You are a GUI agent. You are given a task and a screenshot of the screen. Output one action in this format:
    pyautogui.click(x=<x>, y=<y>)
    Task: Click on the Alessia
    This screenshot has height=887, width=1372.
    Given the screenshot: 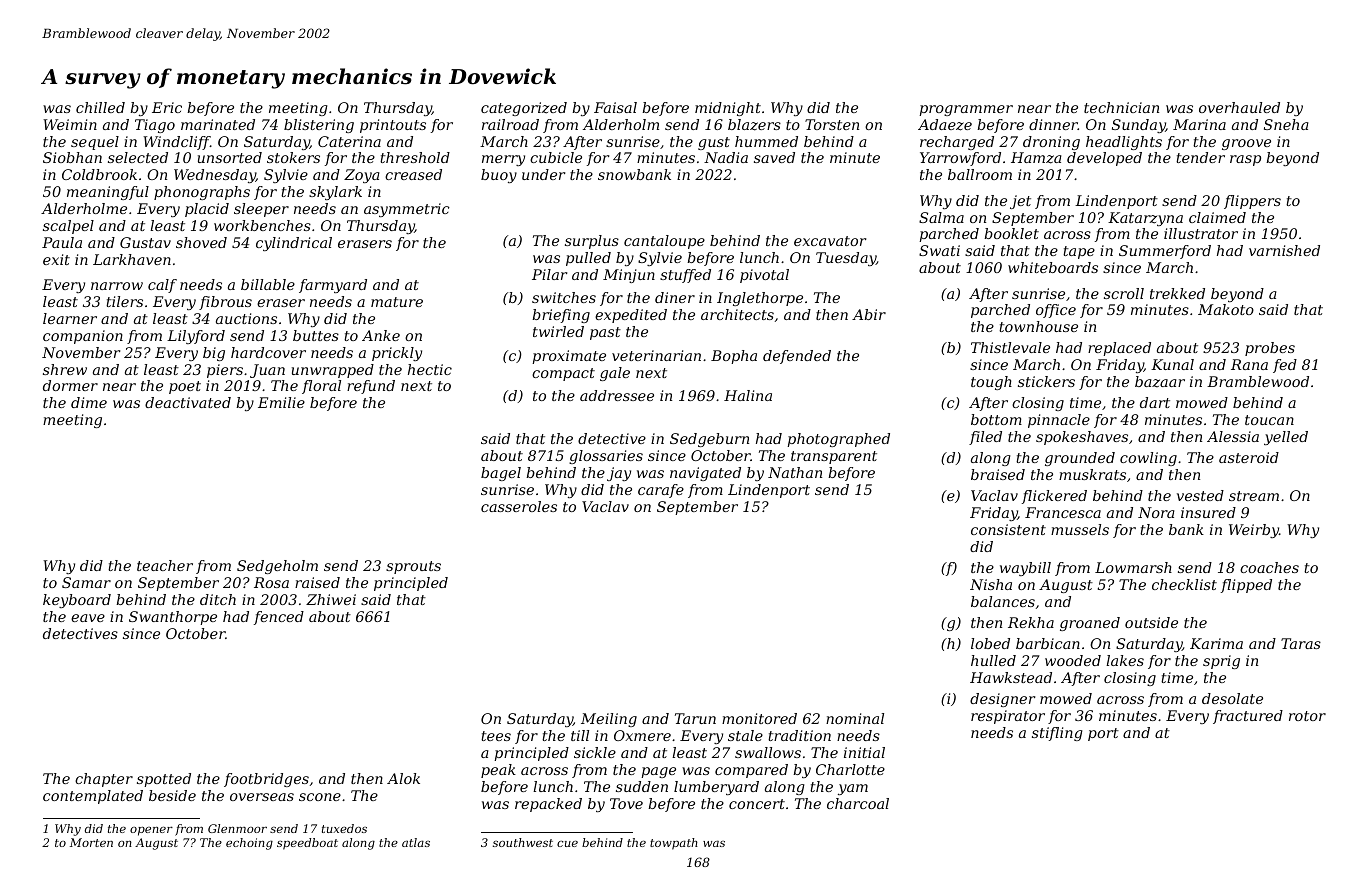 What is the action you would take?
    pyautogui.click(x=1233, y=436)
